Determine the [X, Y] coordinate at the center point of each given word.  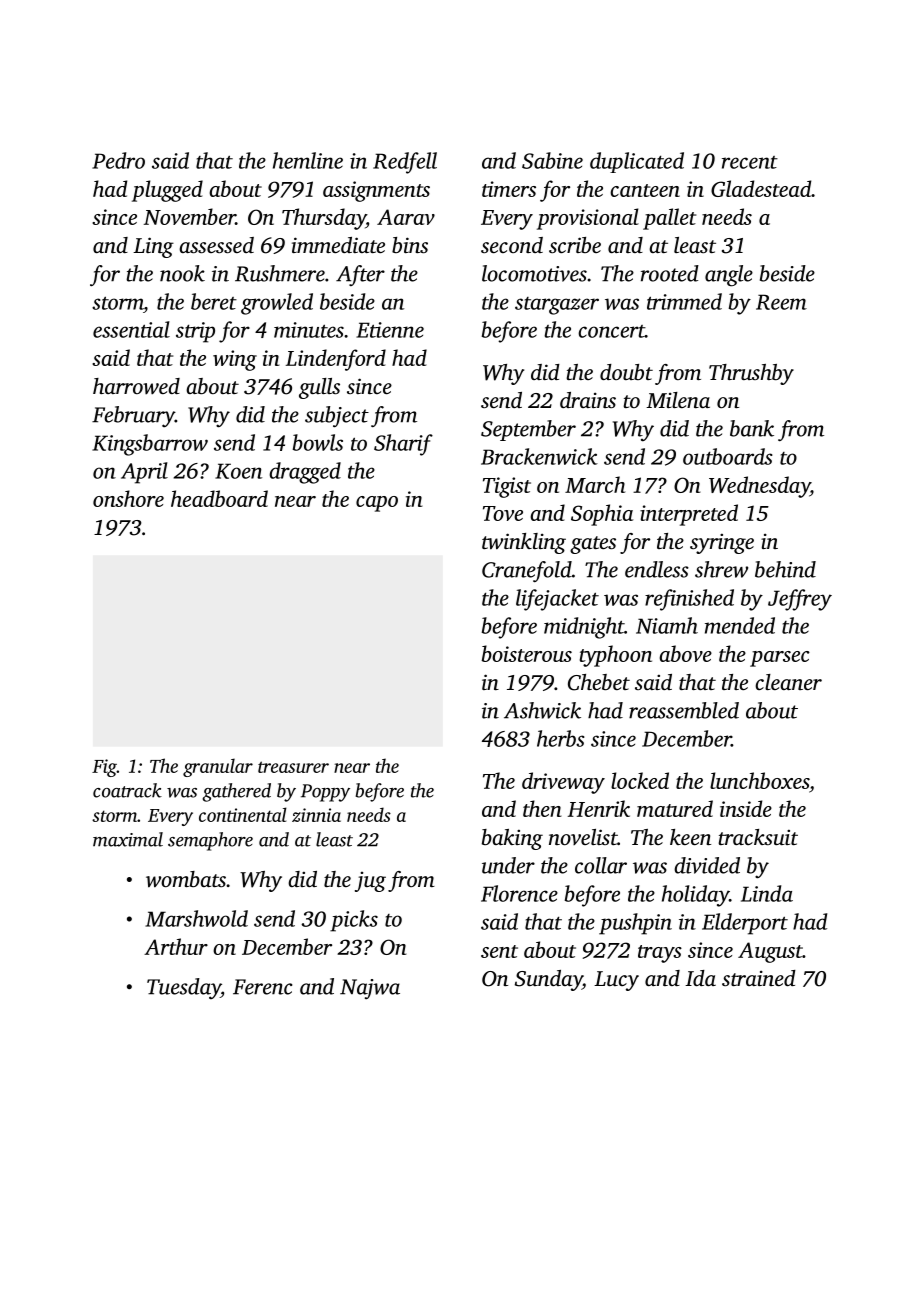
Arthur [176, 946]
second [512, 245]
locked [640, 780]
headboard [219, 498]
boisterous [526, 653]
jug [370, 881]
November [190, 216]
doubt [626, 372]
